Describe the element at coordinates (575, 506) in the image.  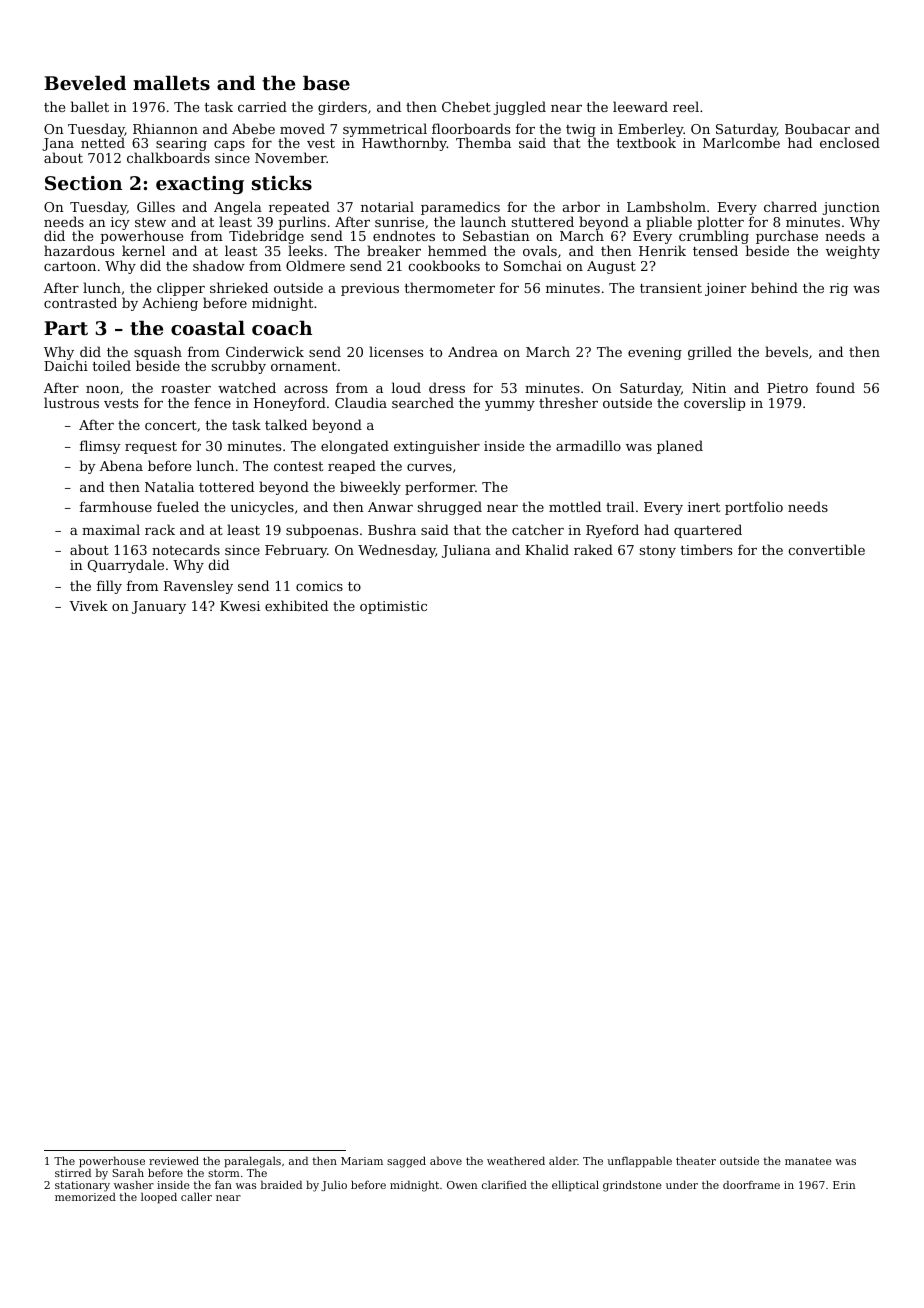
I see `mottled` at that location.
